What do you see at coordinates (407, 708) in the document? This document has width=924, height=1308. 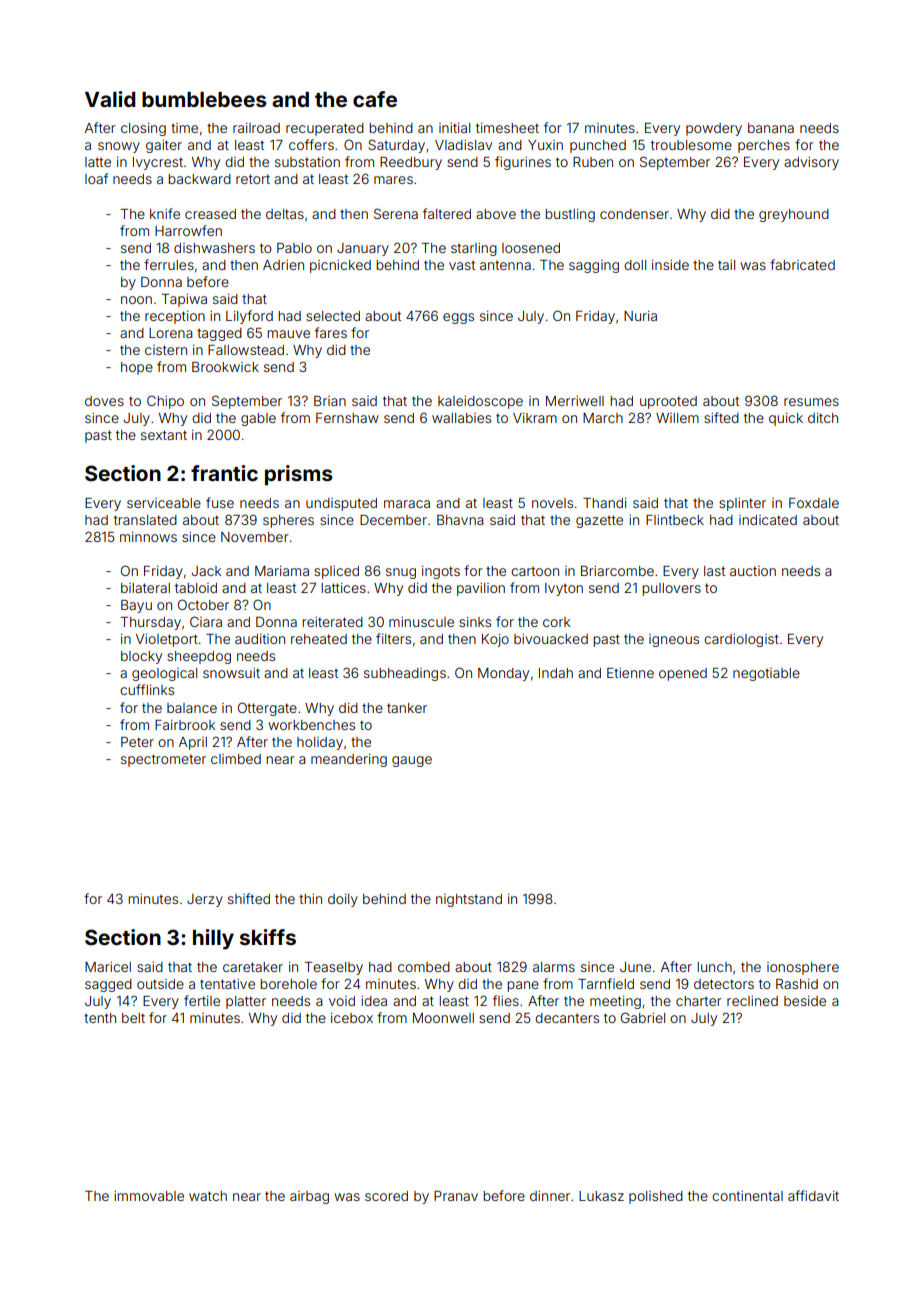 I see `tanker` at bounding box center [407, 708].
